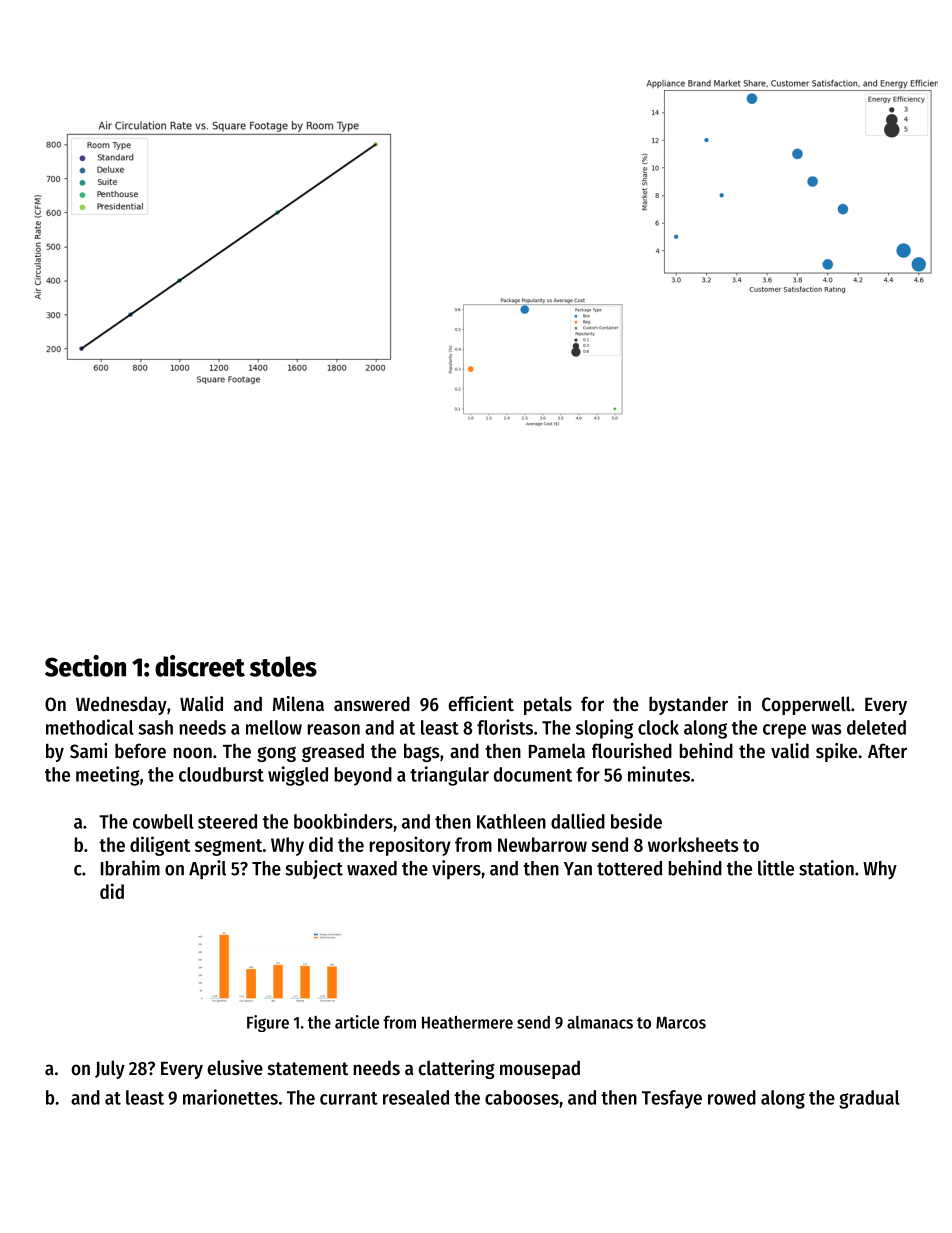 The height and width of the screenshot is (1233, 952). I want to click on little, so click(776, 868).
